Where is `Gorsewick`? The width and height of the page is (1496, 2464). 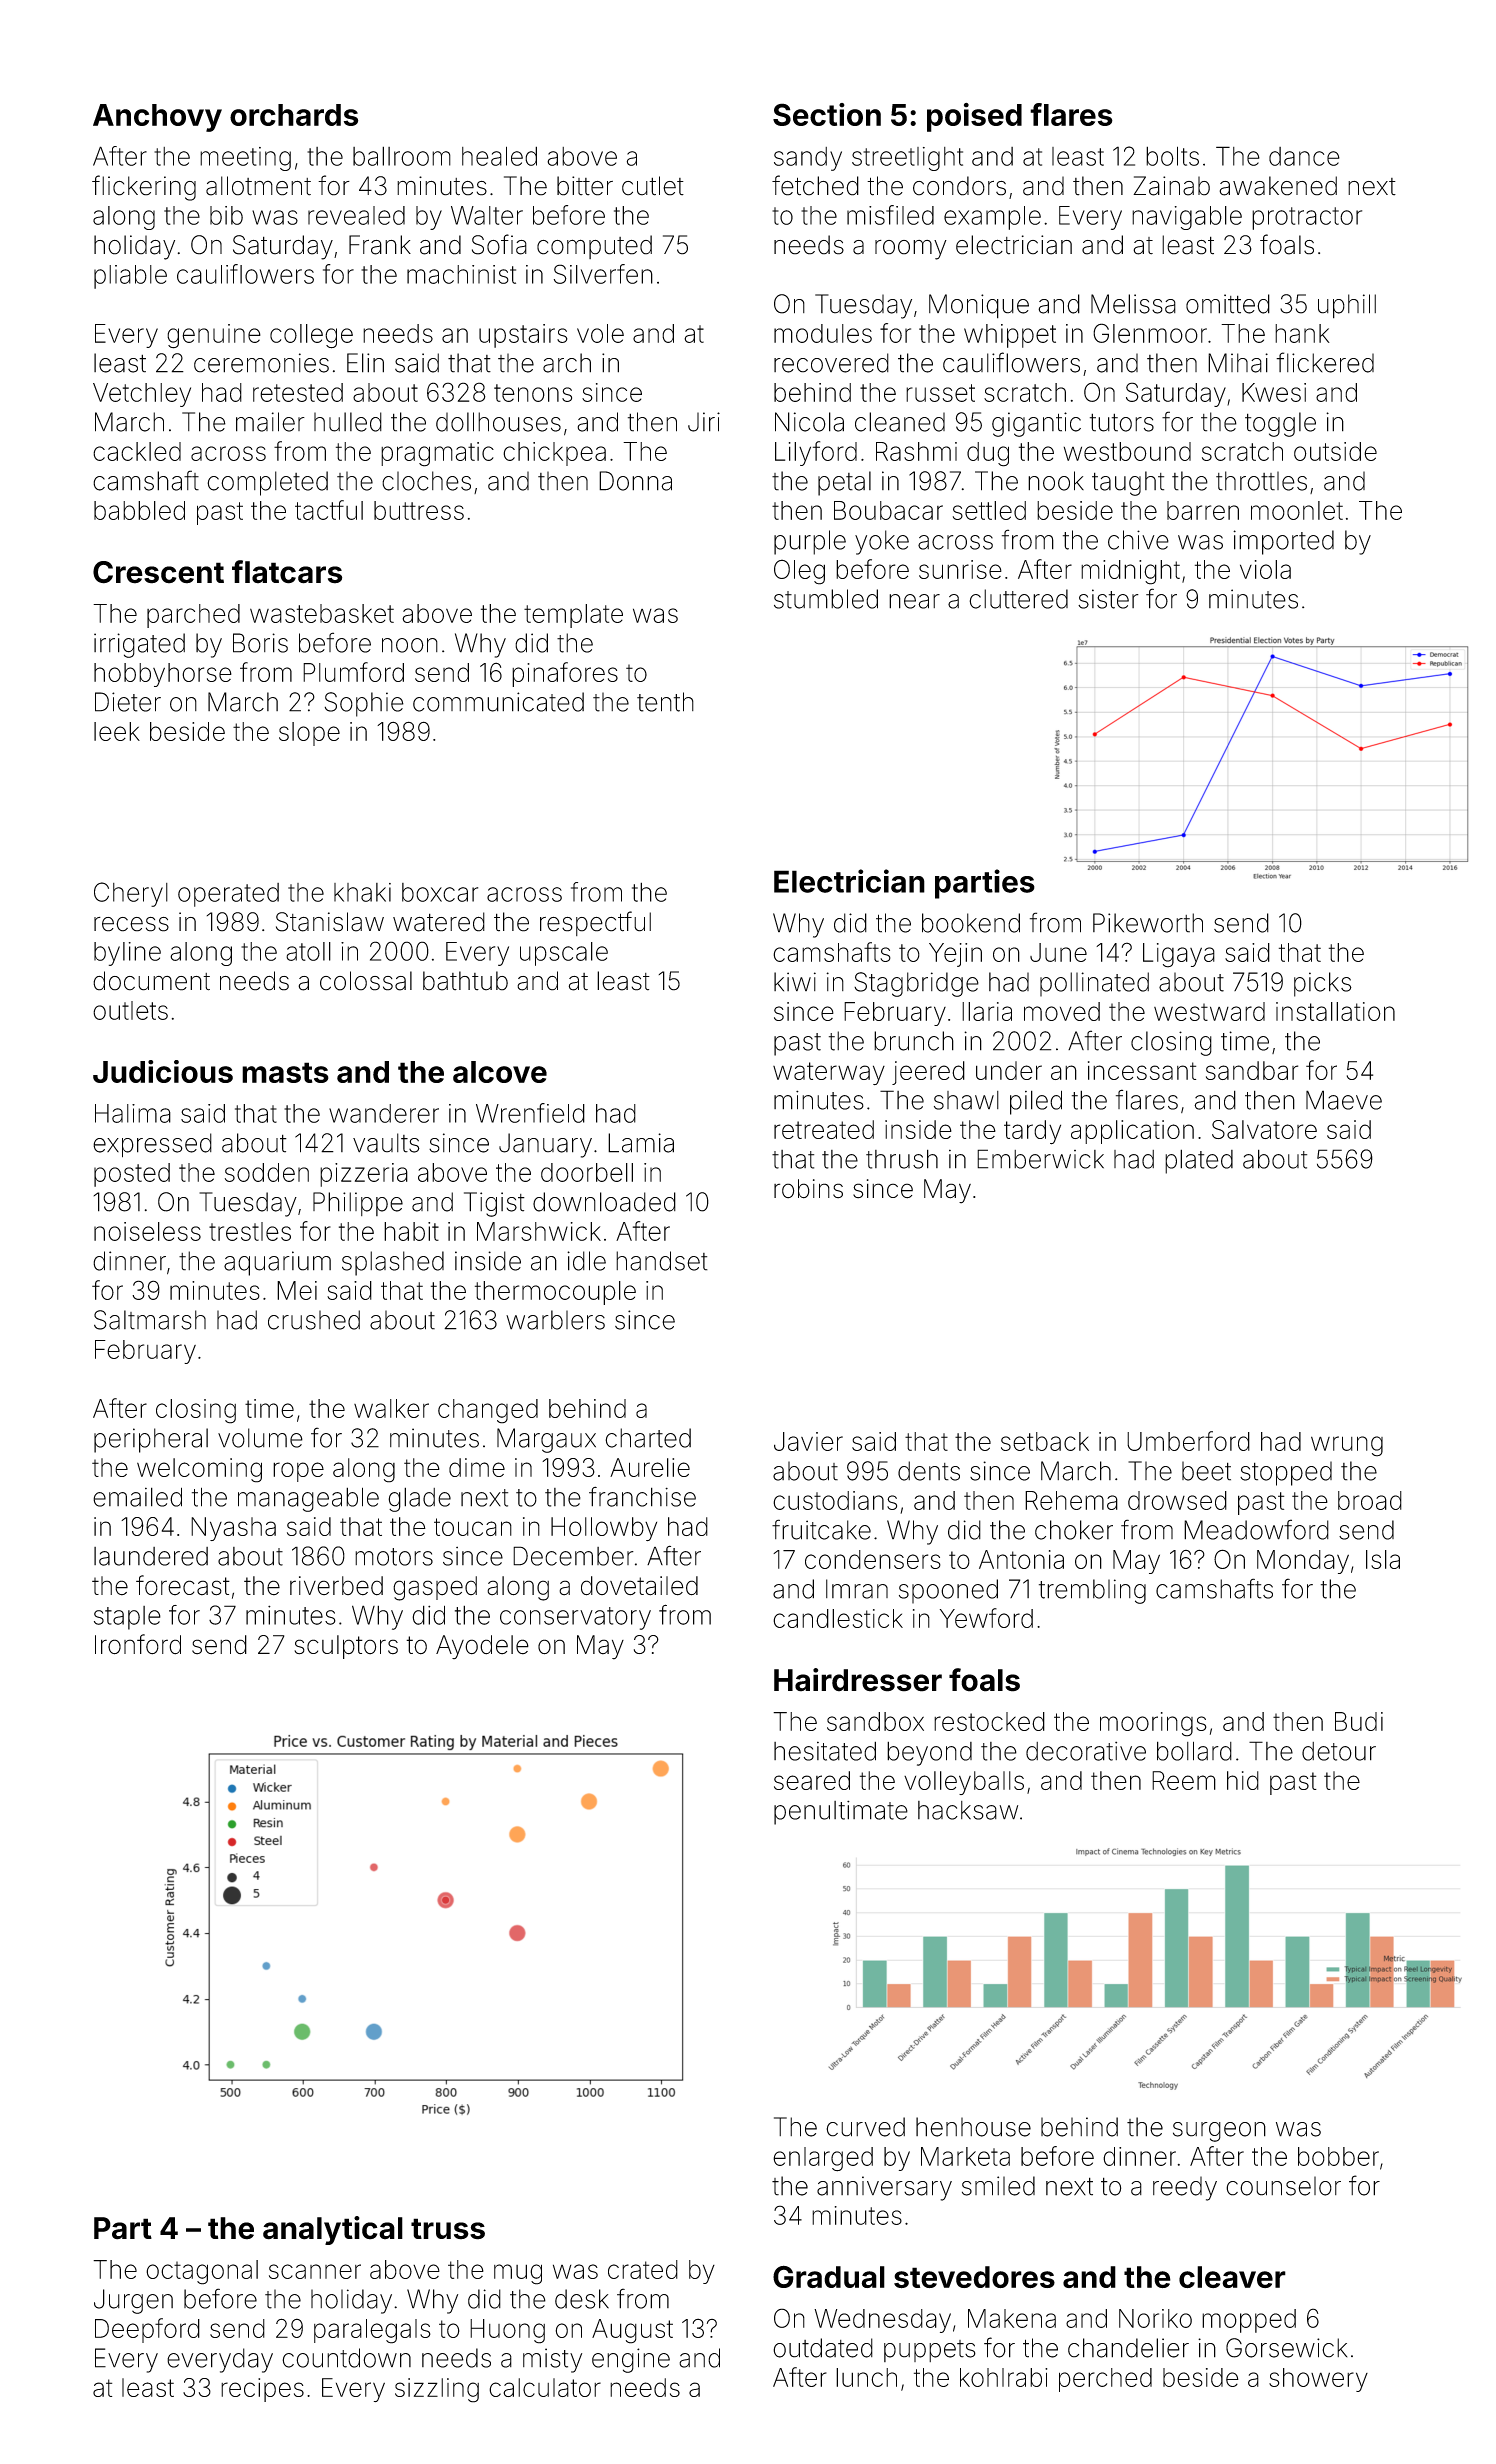 Gorsewick is located at coordinates (1286, 2348).
